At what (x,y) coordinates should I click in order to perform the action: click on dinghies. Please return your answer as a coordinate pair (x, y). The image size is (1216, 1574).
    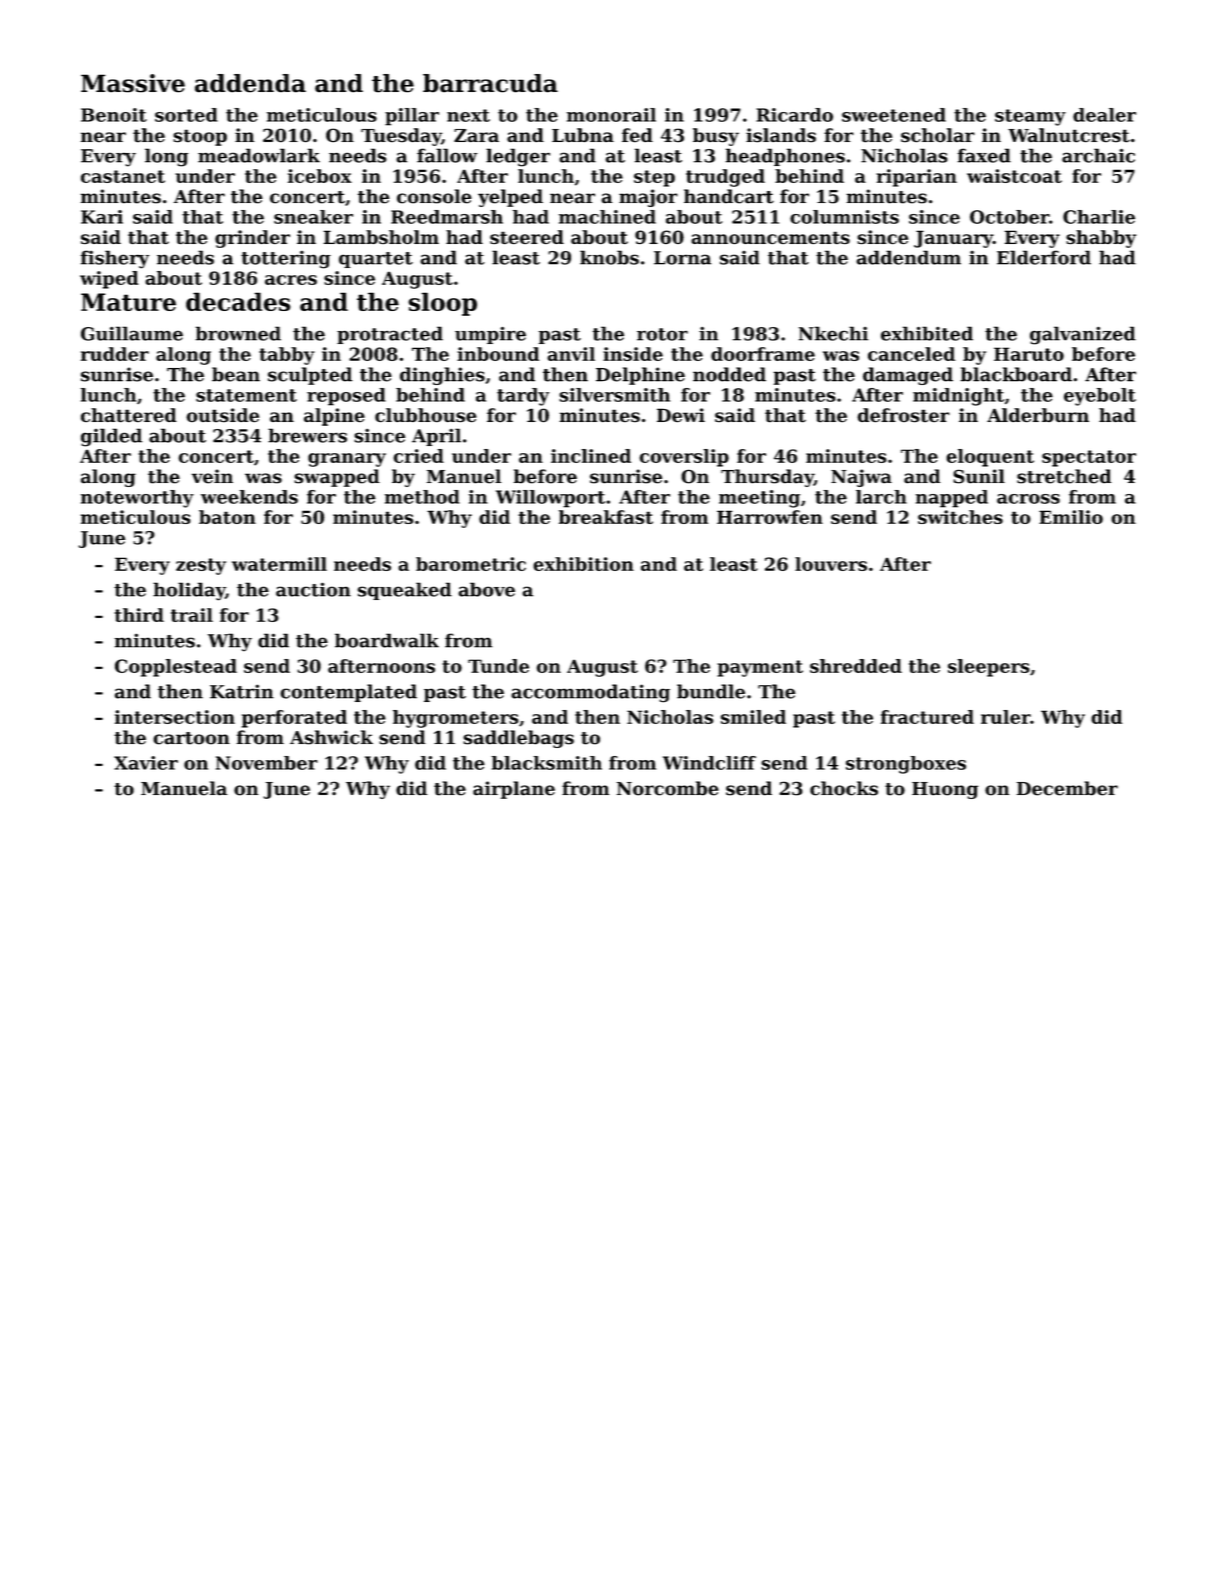
    Looking at the image, I should click on (442, 376).
